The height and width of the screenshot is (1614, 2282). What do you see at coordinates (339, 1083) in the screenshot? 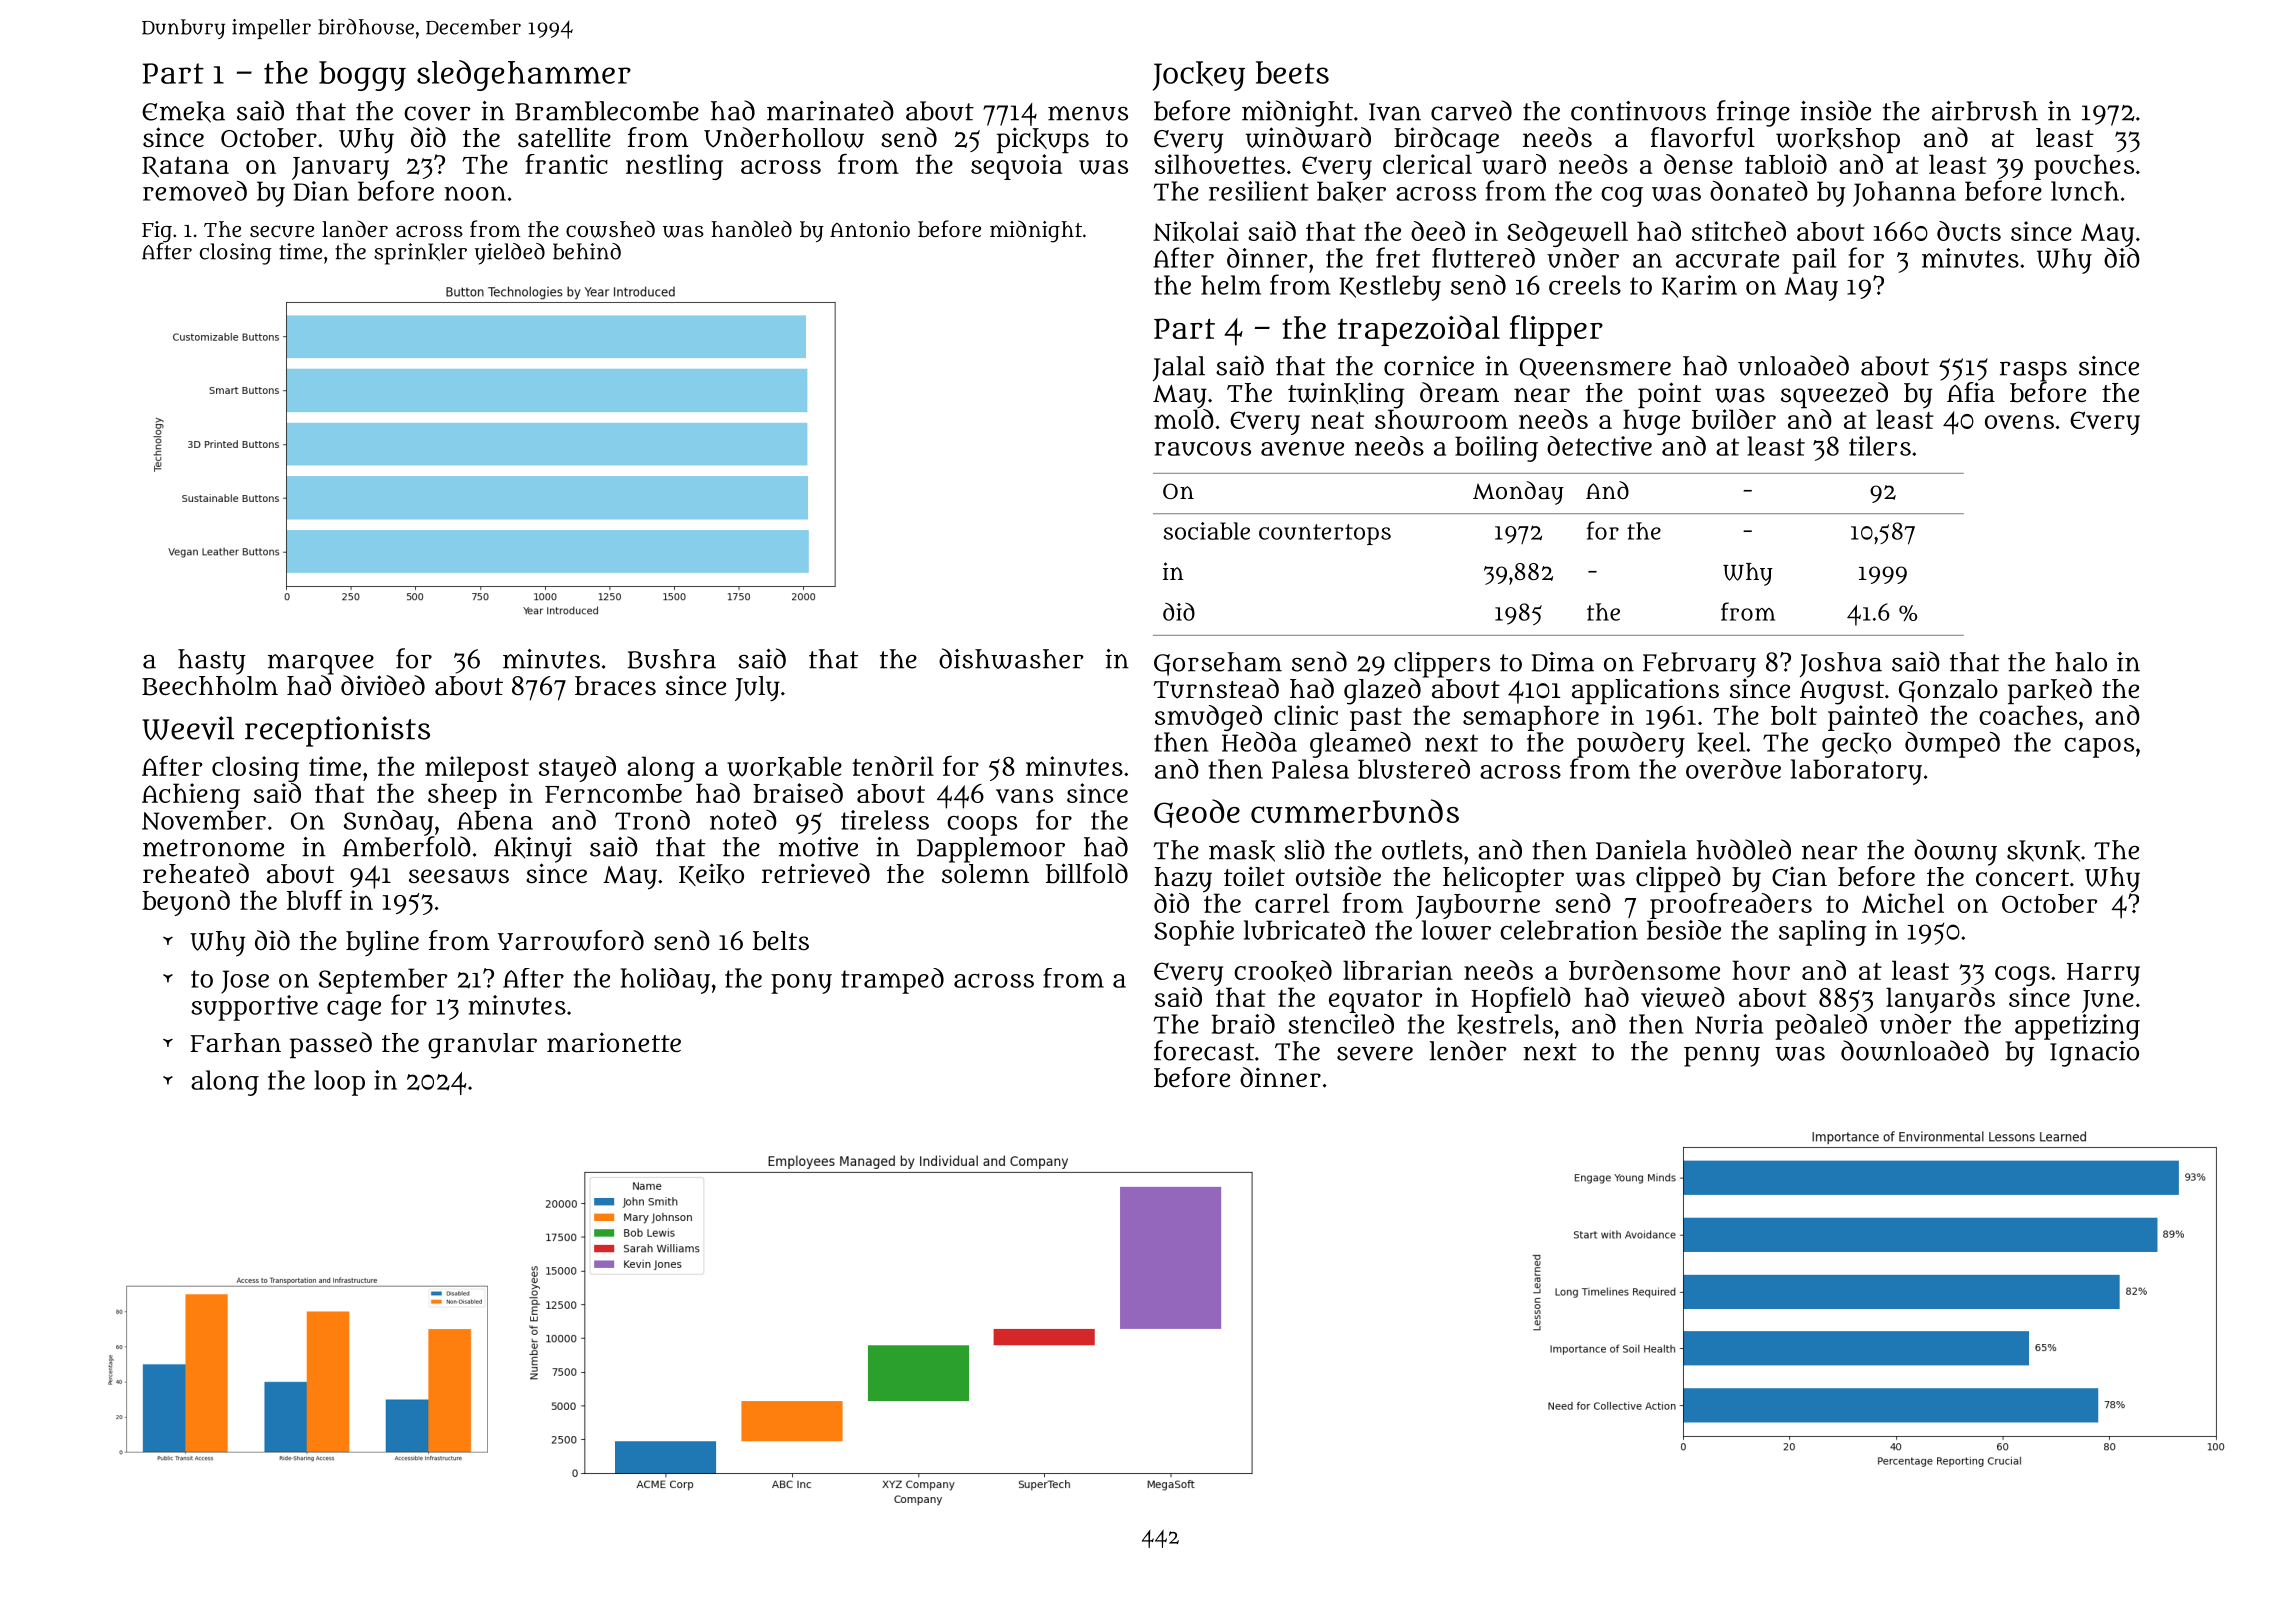
I see `loop` at bounding box center [339, 1083].
